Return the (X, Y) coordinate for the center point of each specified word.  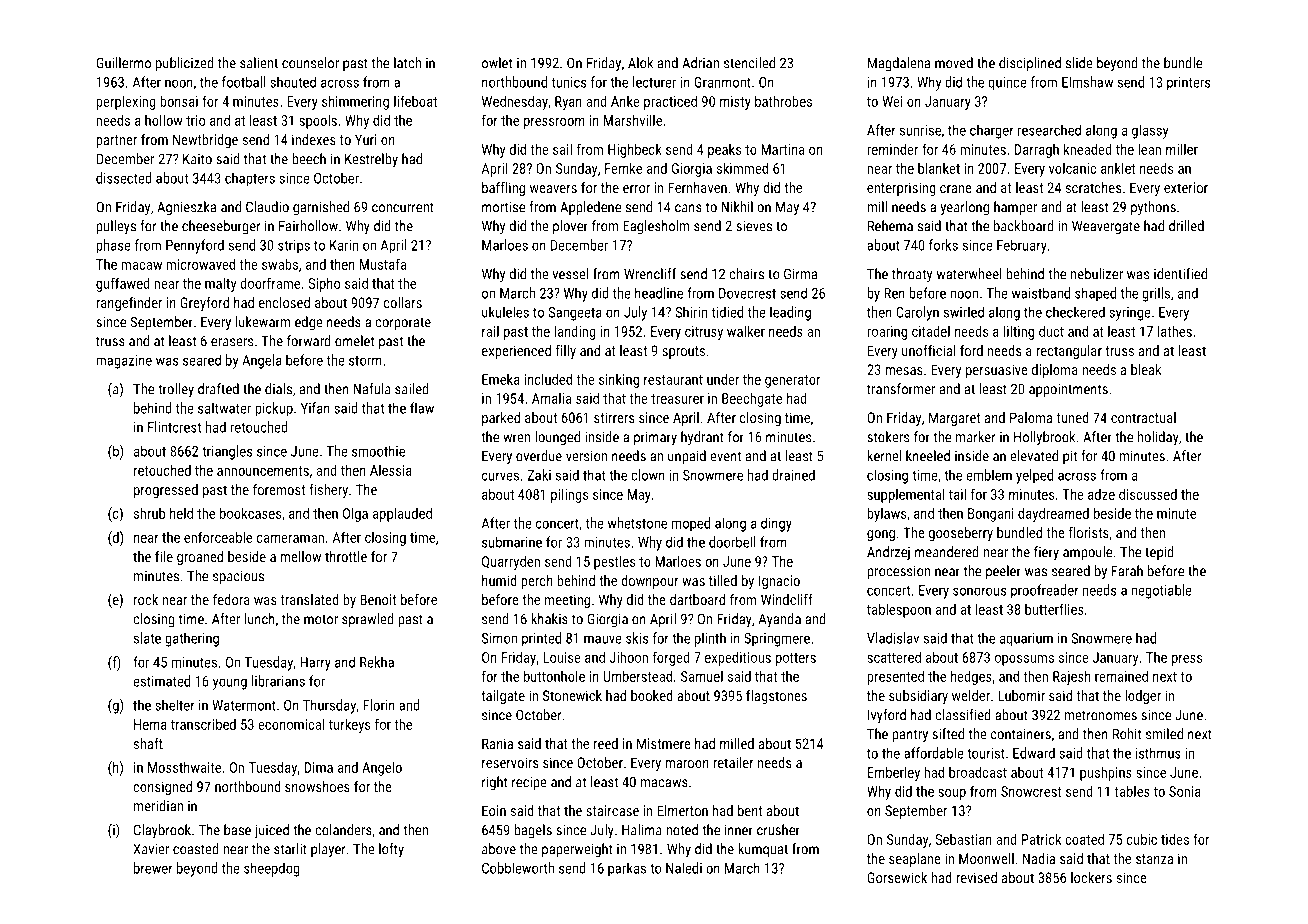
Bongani (991, 515)
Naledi (684, 868)
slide (1079, 63)
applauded (402, 514)
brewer (153, 868)
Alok (640, 63)
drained (793, 475)
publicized (185, 64)
